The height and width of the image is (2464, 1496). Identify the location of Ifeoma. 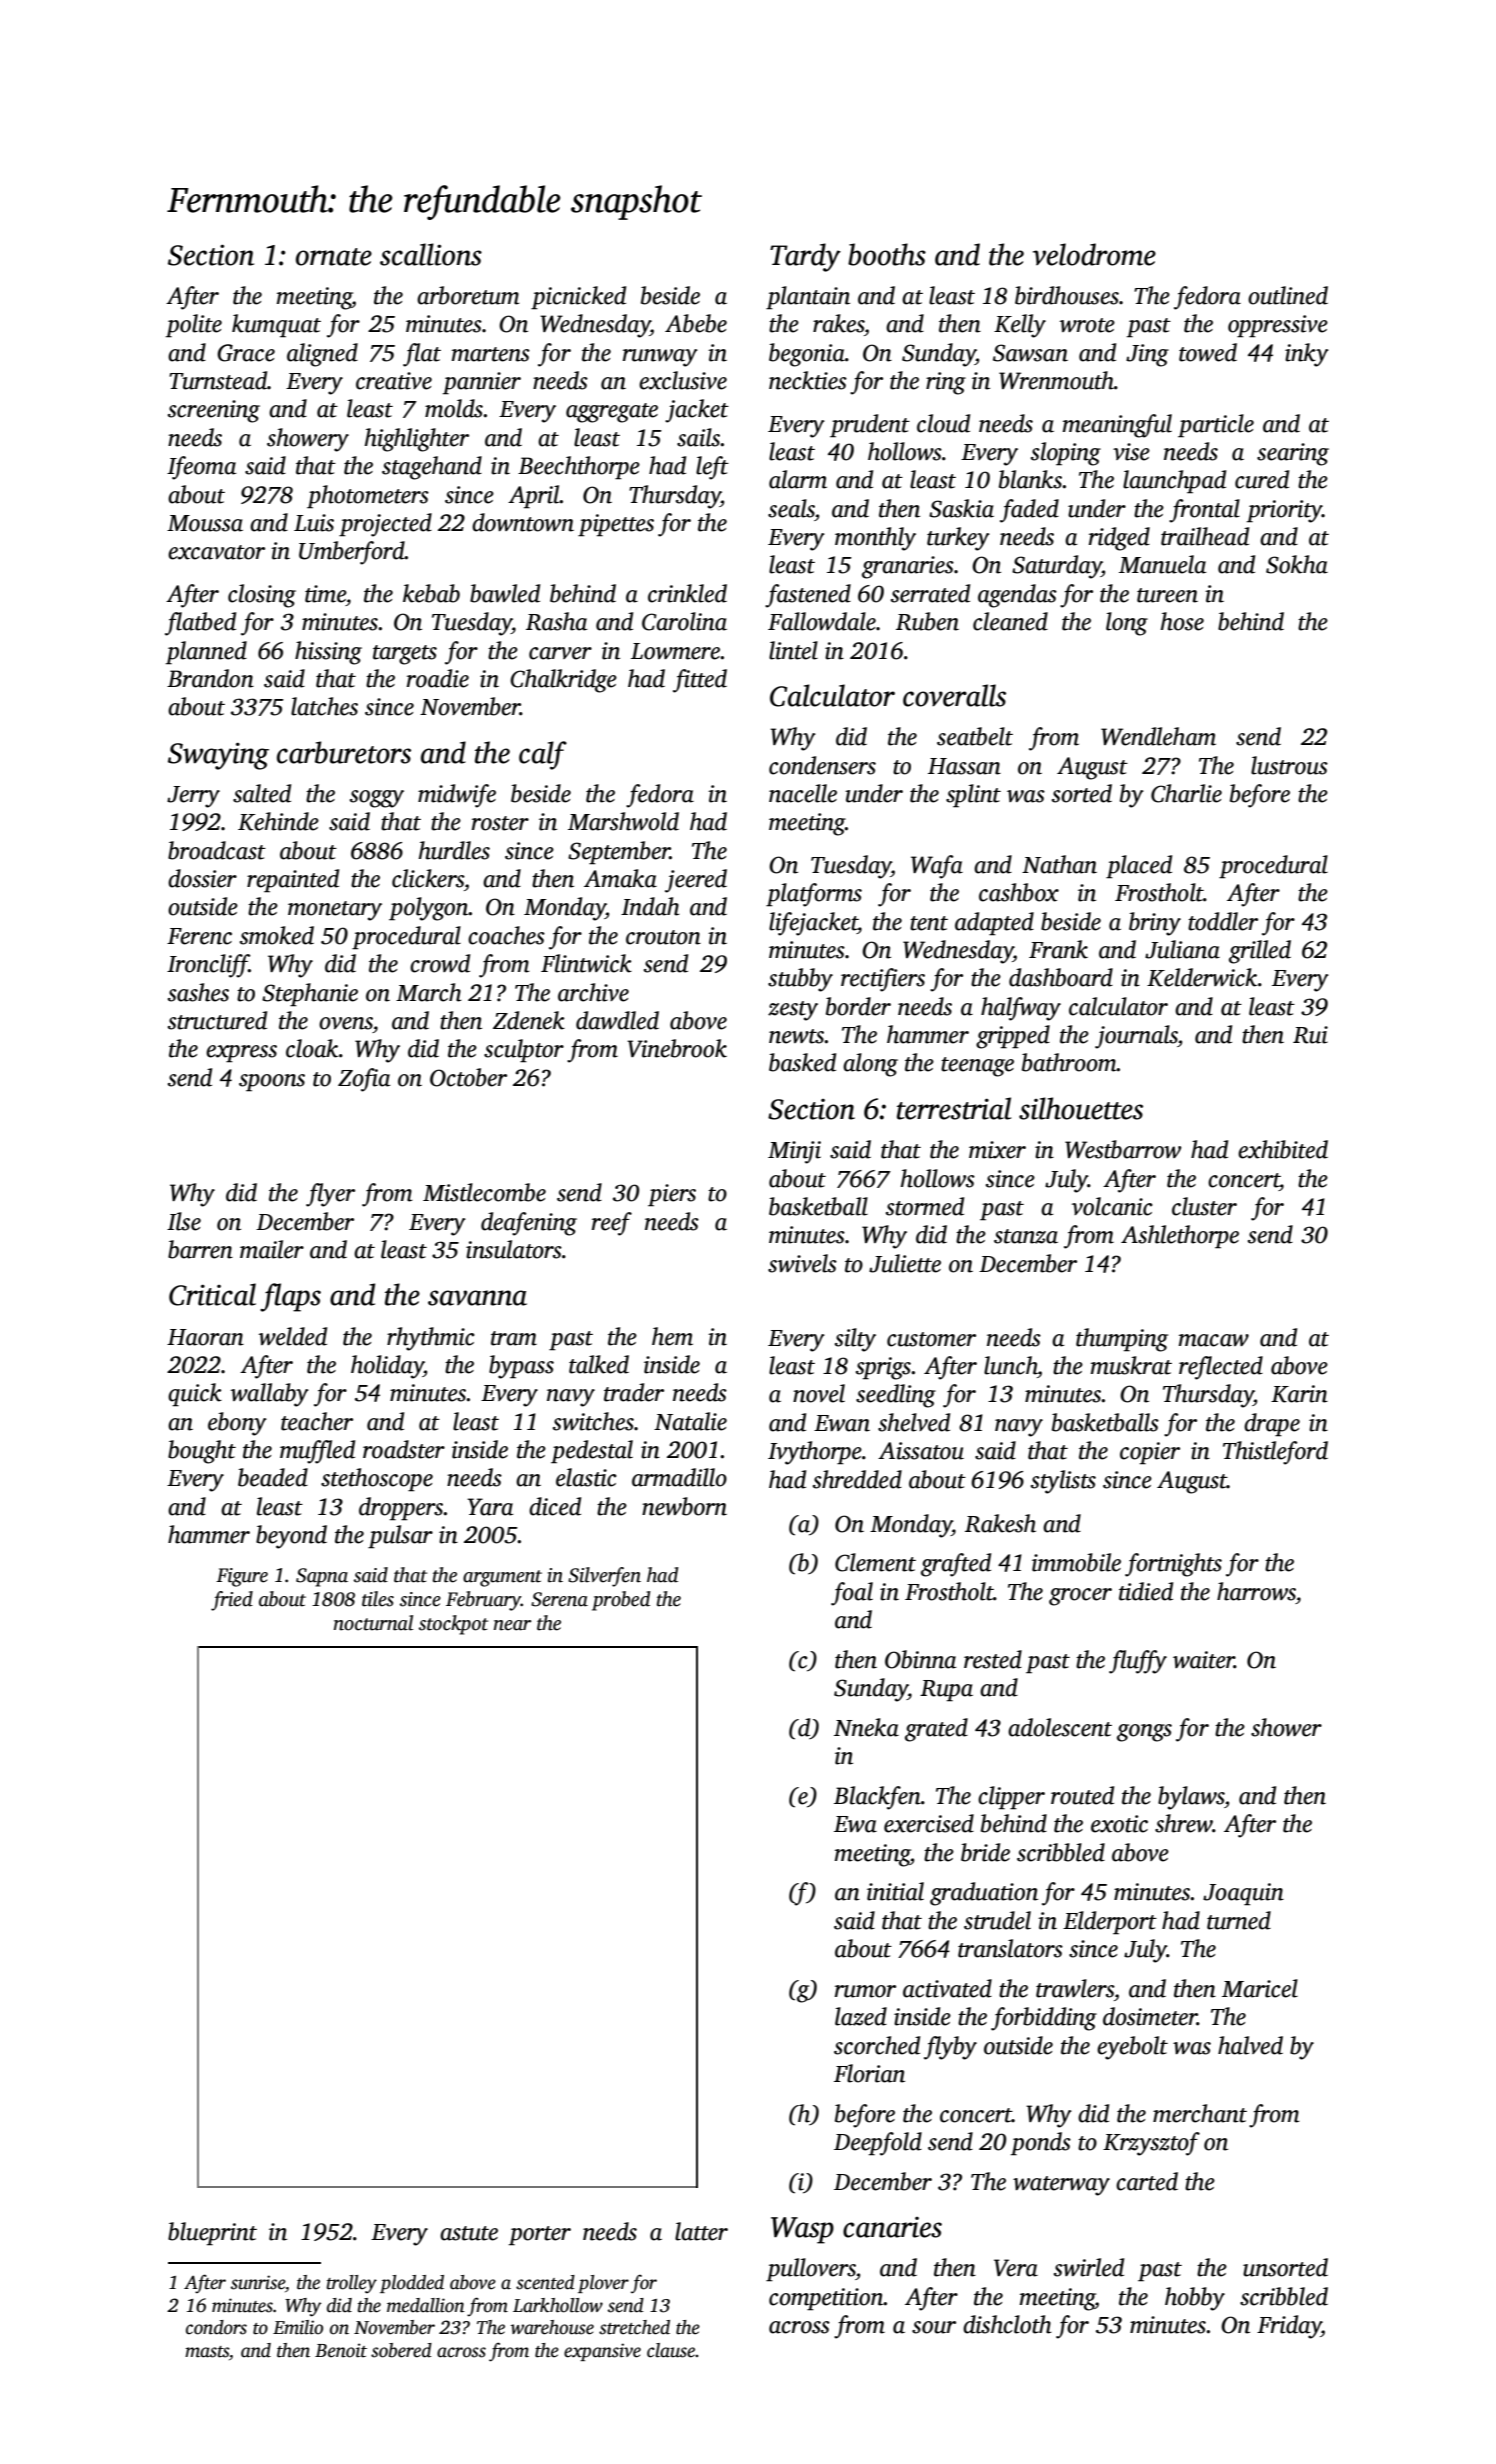
(201, 468).
